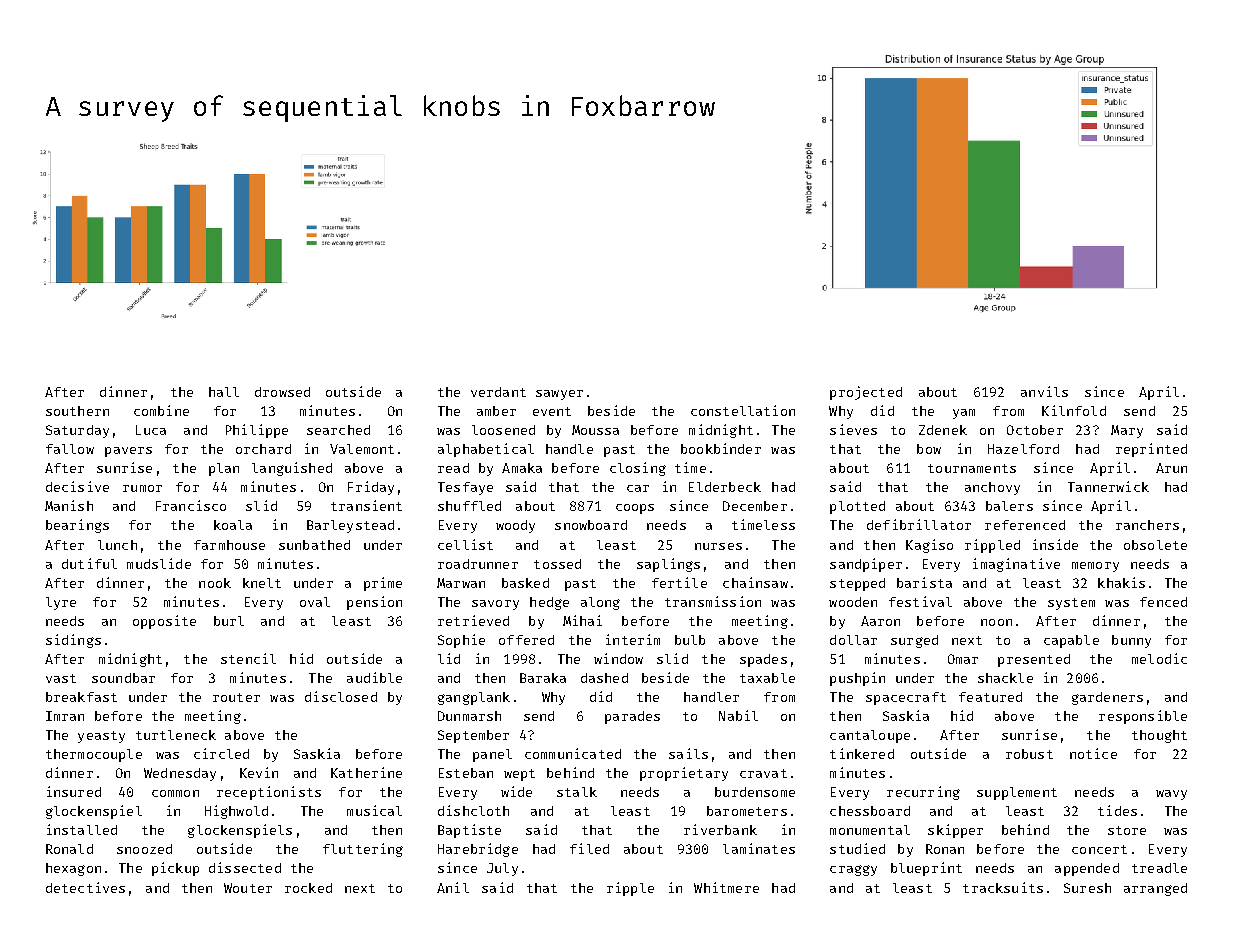  Describe the element at coordinates (366, 505) in the screenshot. I see `transient` at that location.
